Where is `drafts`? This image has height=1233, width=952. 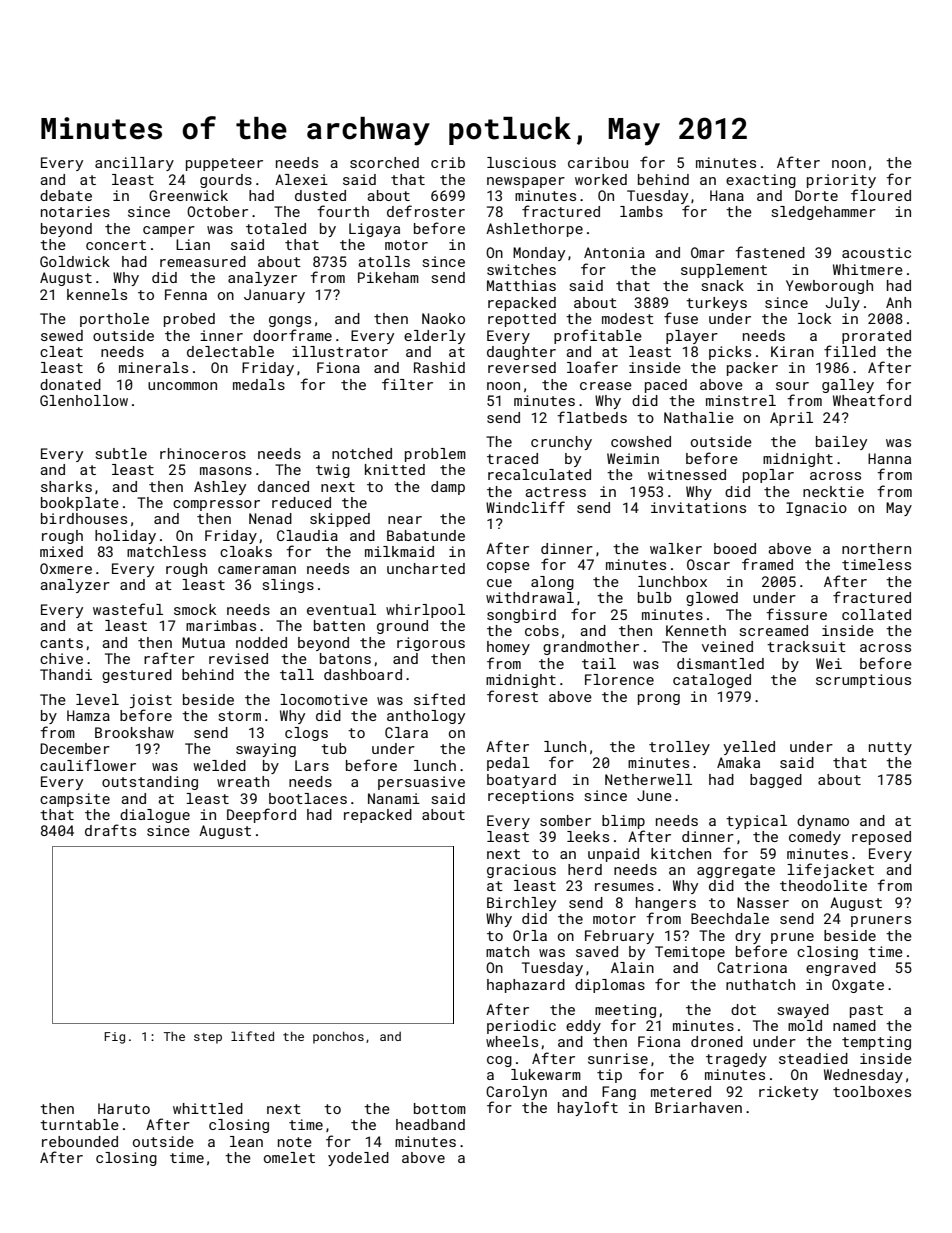
drafts is located at coordinates (110, 830).
